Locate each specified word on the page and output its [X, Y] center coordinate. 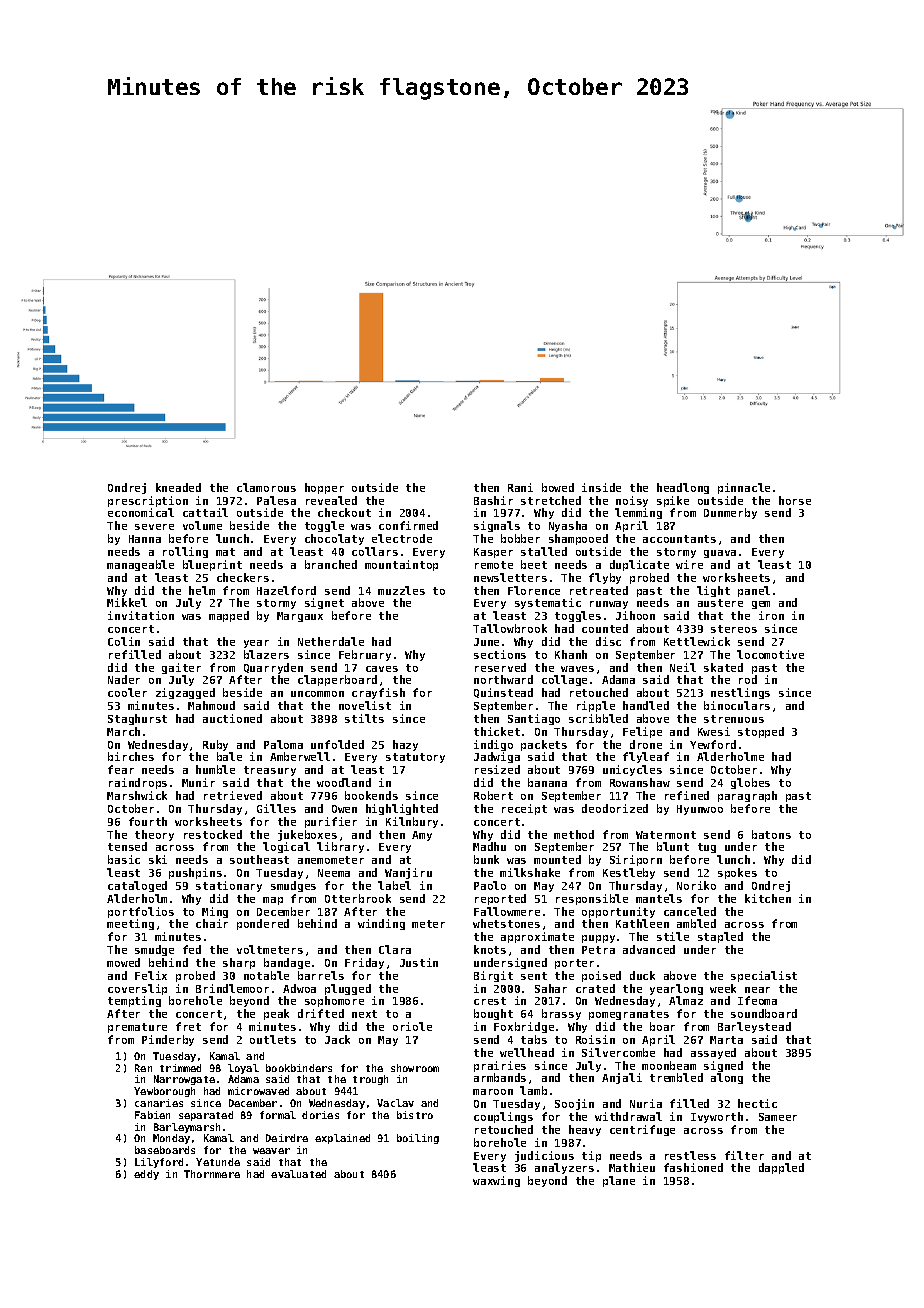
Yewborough [164, 1092]
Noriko [696, 885]
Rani [520, 487]
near [757, 990]
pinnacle [744, 488]
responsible [592, 899]
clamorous [266, 487]
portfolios [141, 912]
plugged [348, 989]
